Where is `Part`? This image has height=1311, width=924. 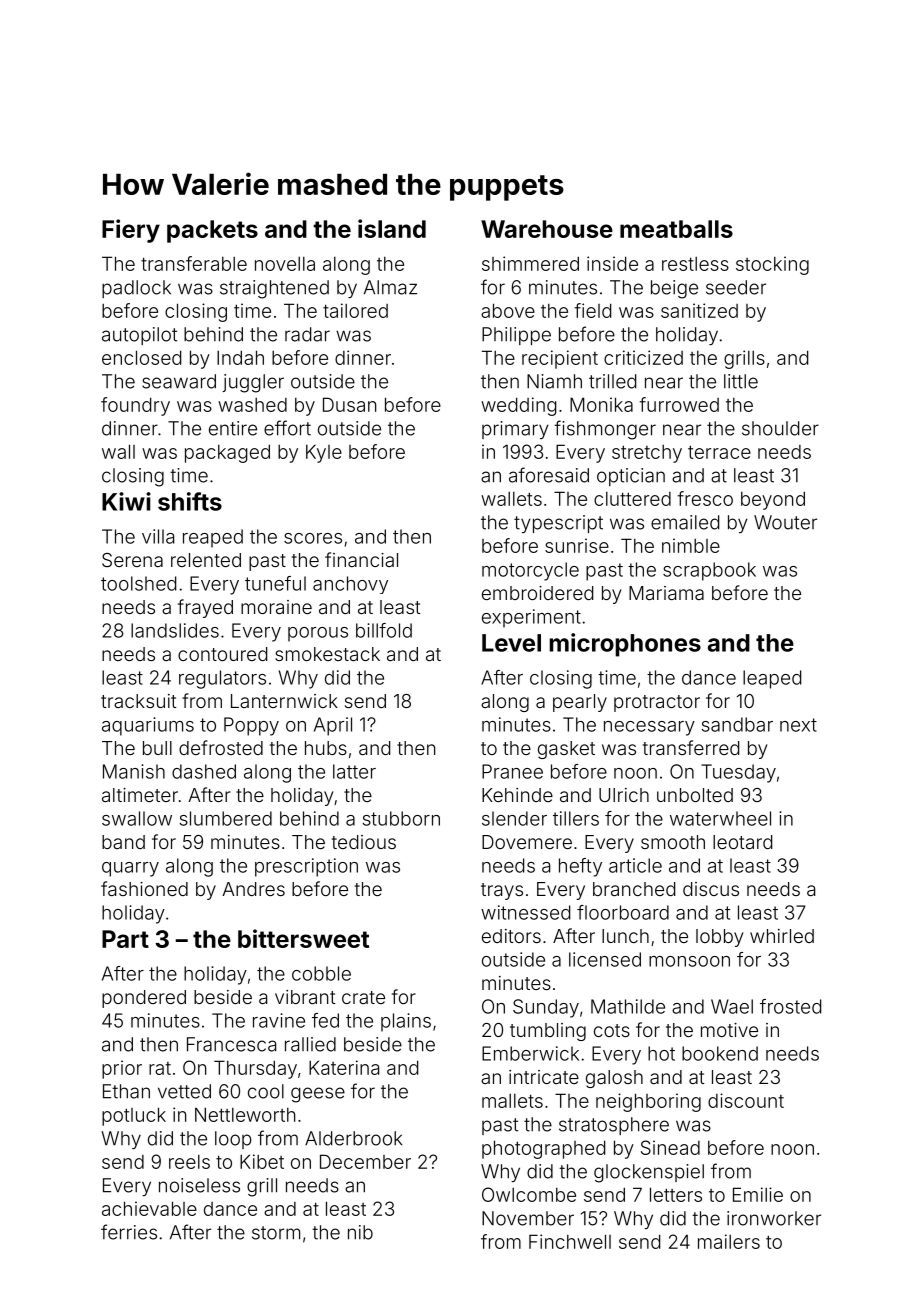 Part is located at coordinates (125, 939).
